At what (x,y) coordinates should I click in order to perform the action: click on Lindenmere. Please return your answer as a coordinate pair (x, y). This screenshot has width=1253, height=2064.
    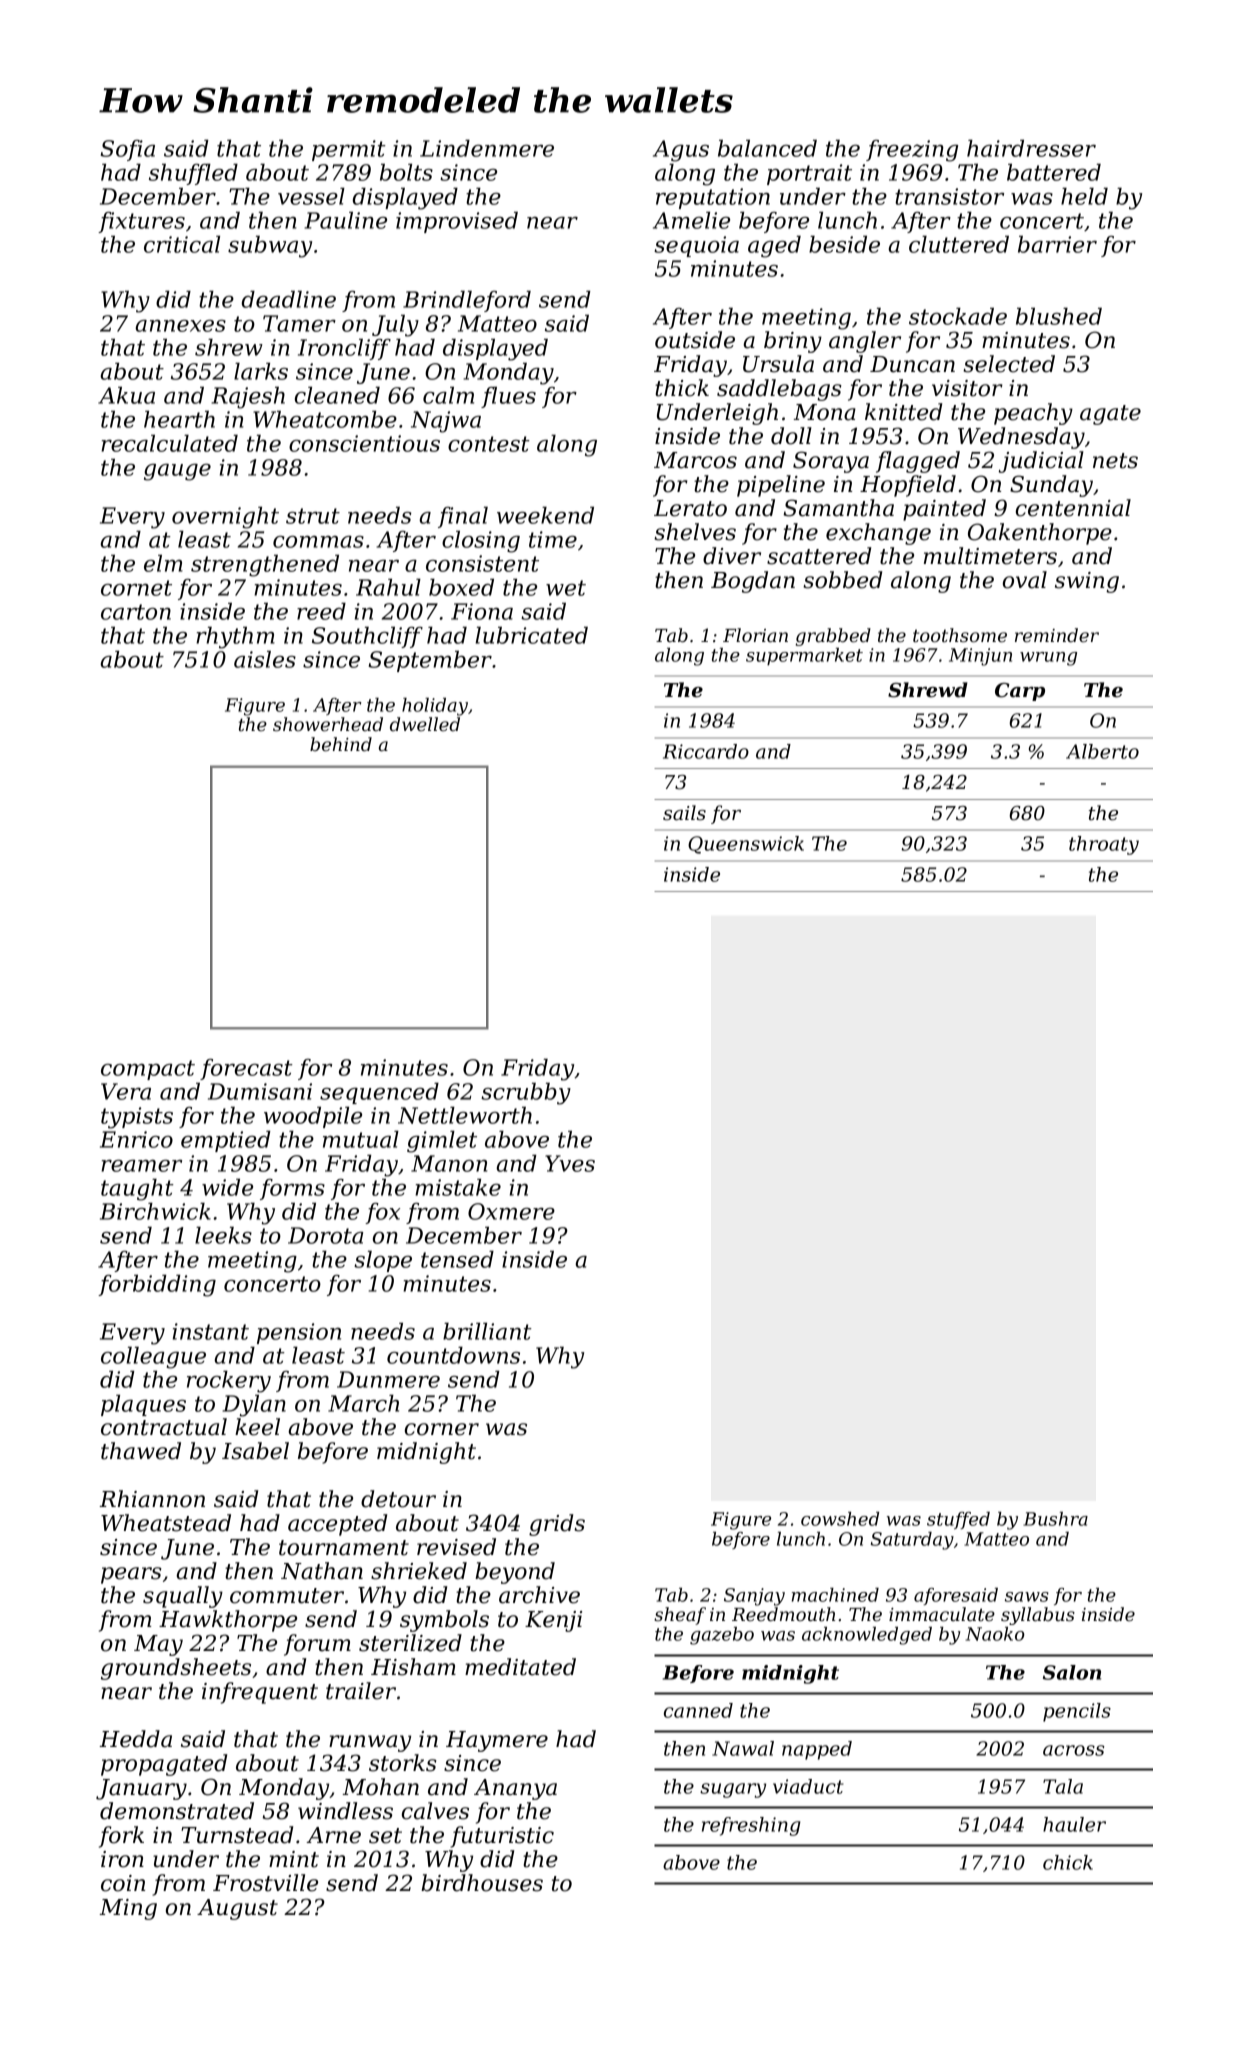
    Looking at the image, I should click on (487, 148).
